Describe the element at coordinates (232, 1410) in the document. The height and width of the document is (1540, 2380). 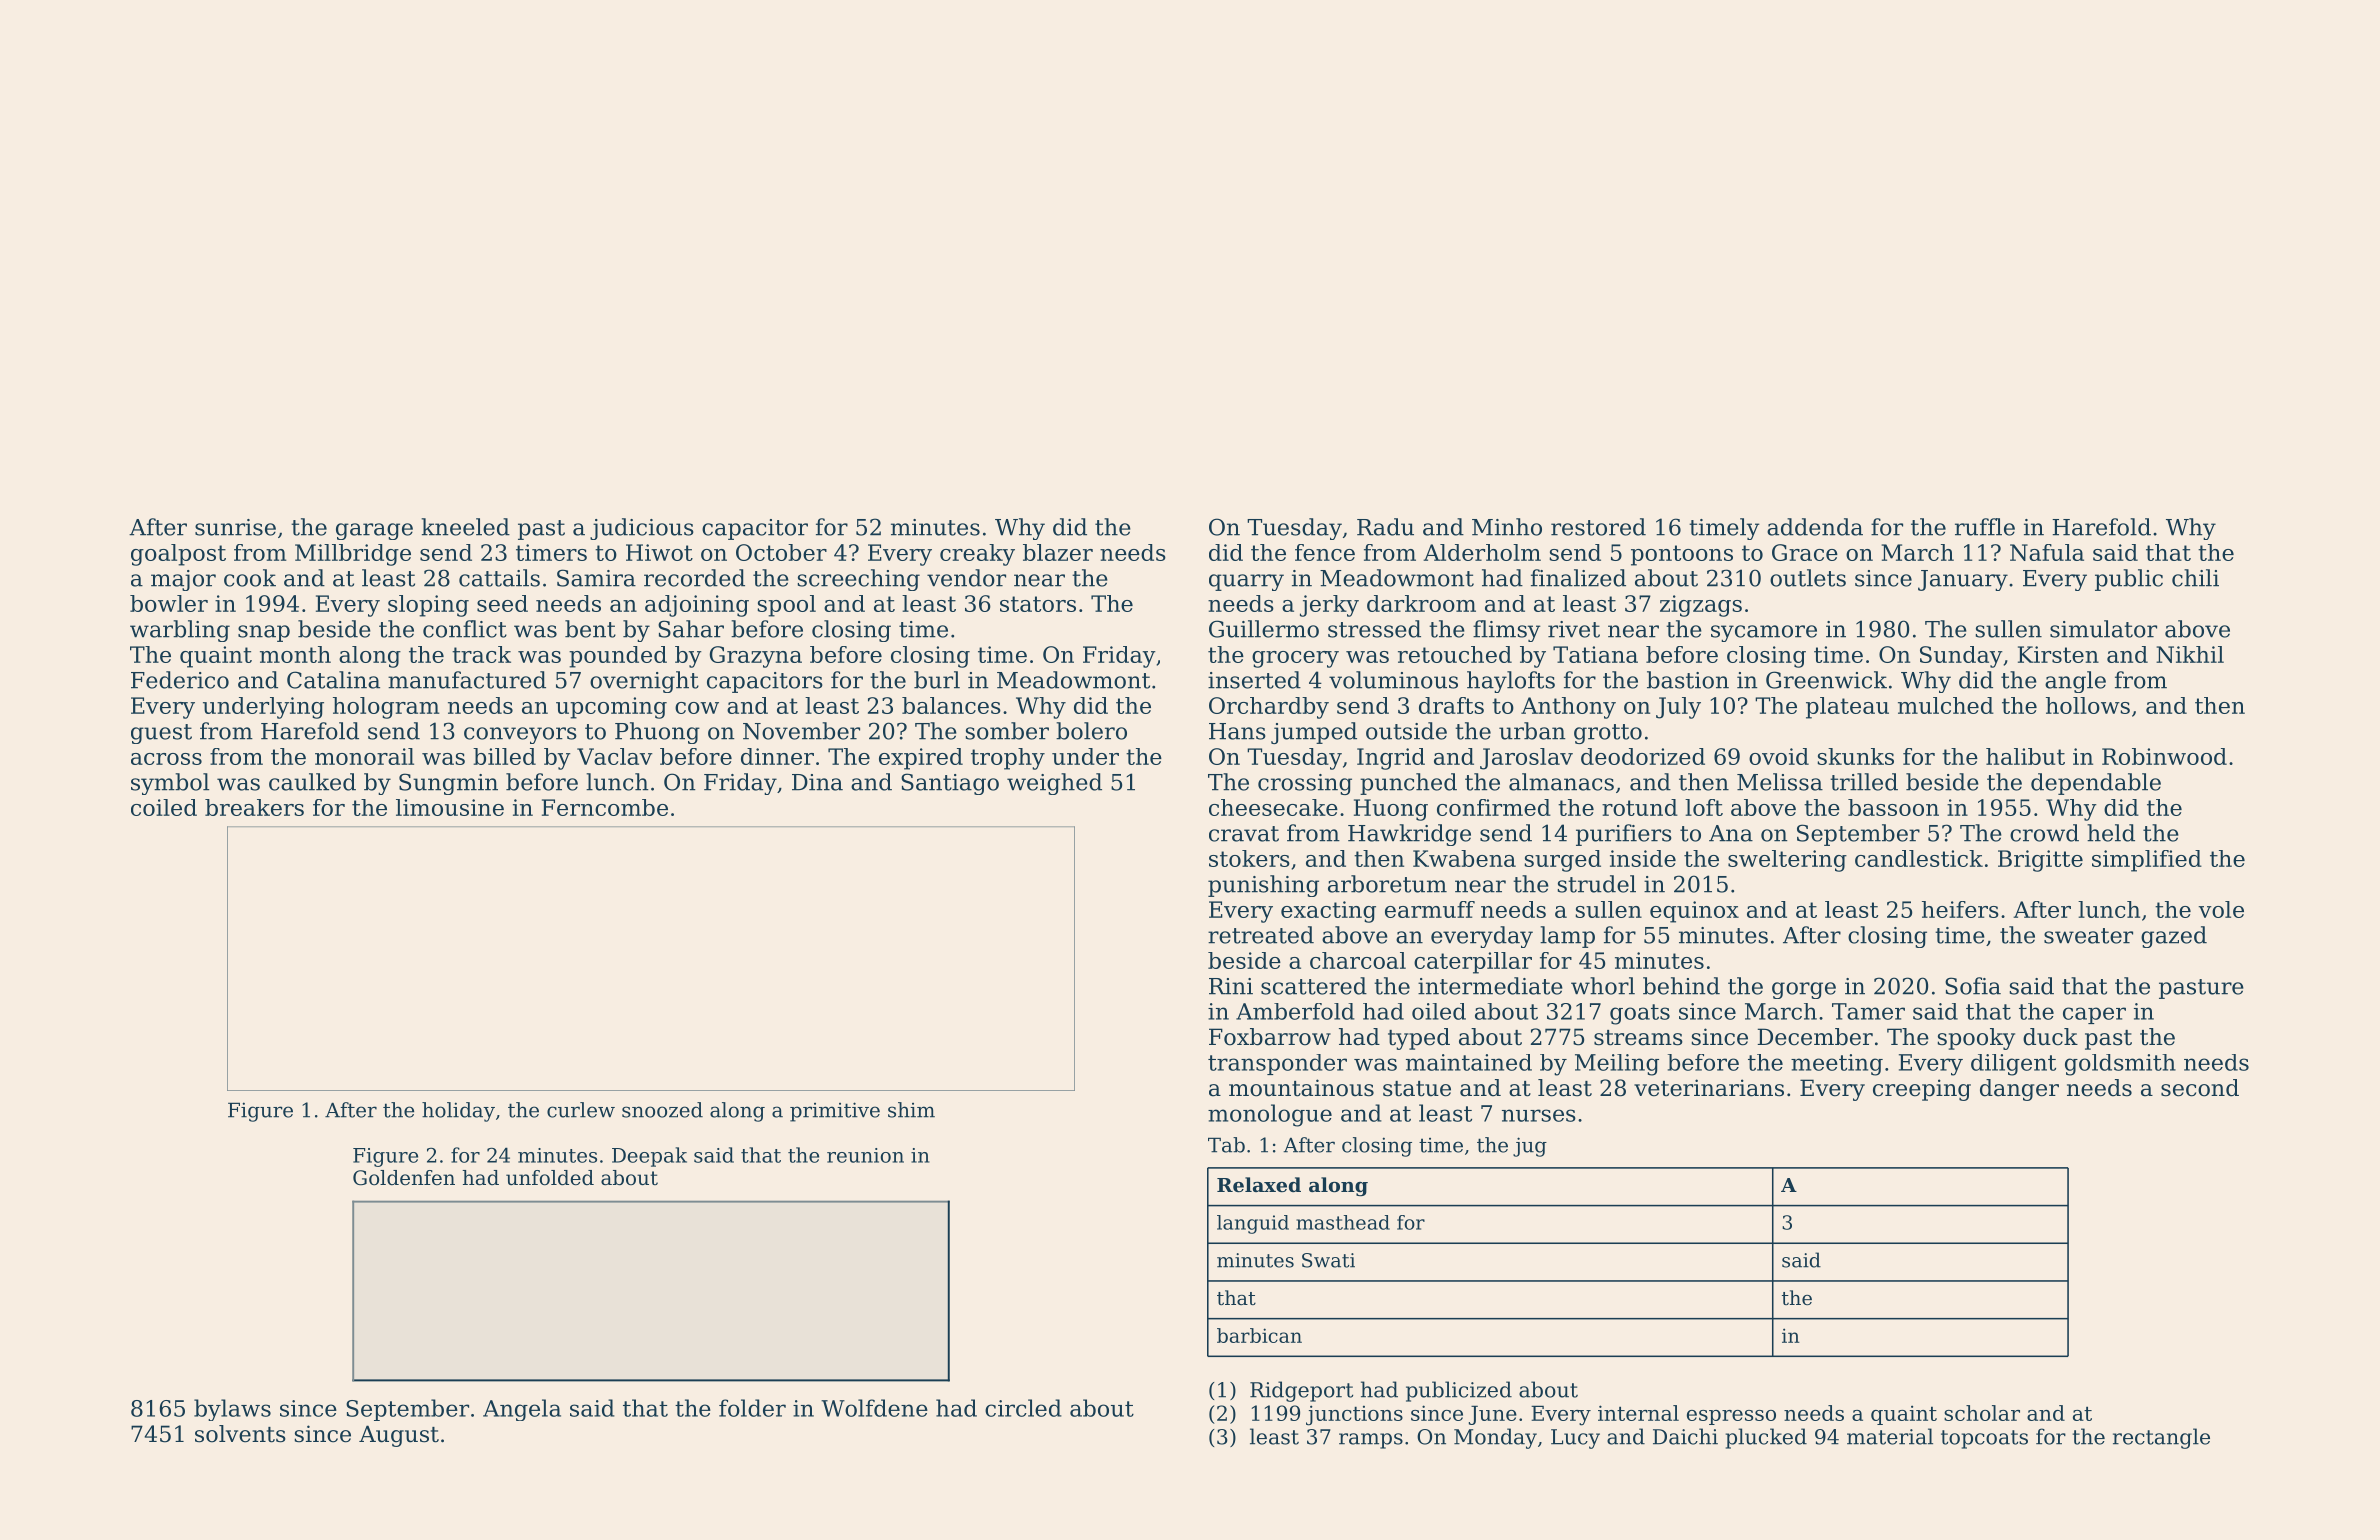
I see `bylaws` at that location.
